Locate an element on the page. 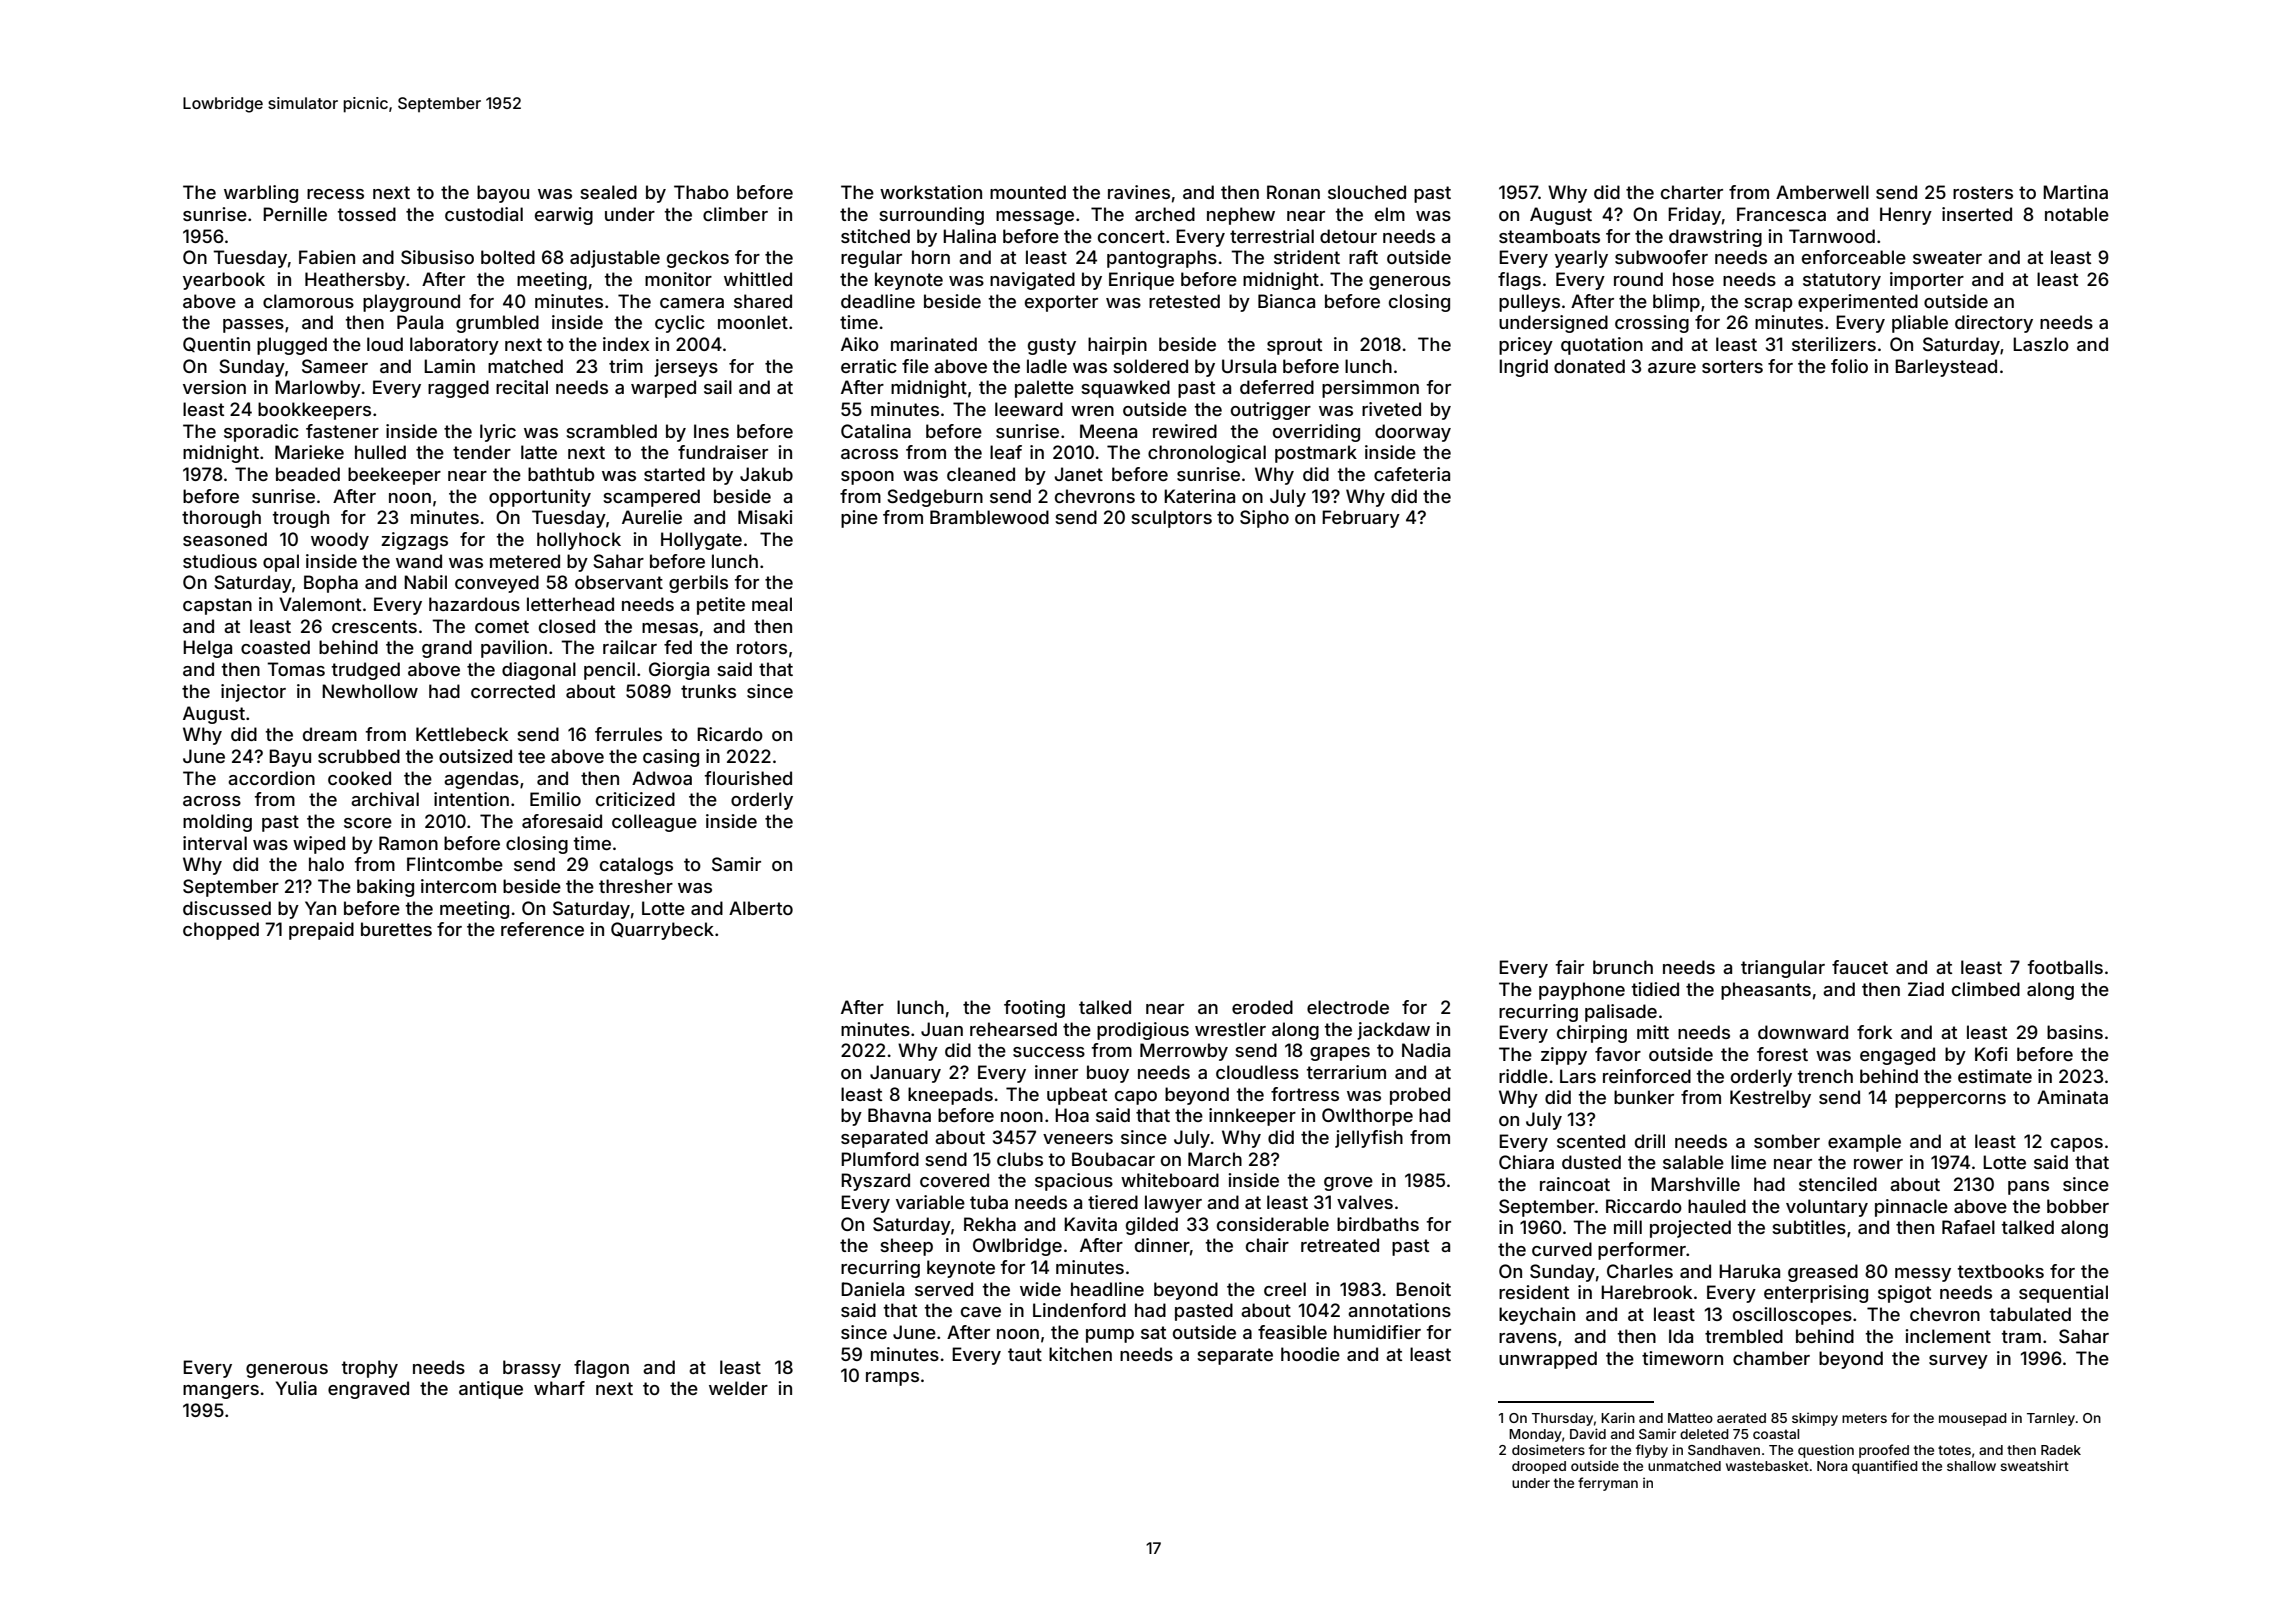  sporadic is located at coordinates (261, 433).
